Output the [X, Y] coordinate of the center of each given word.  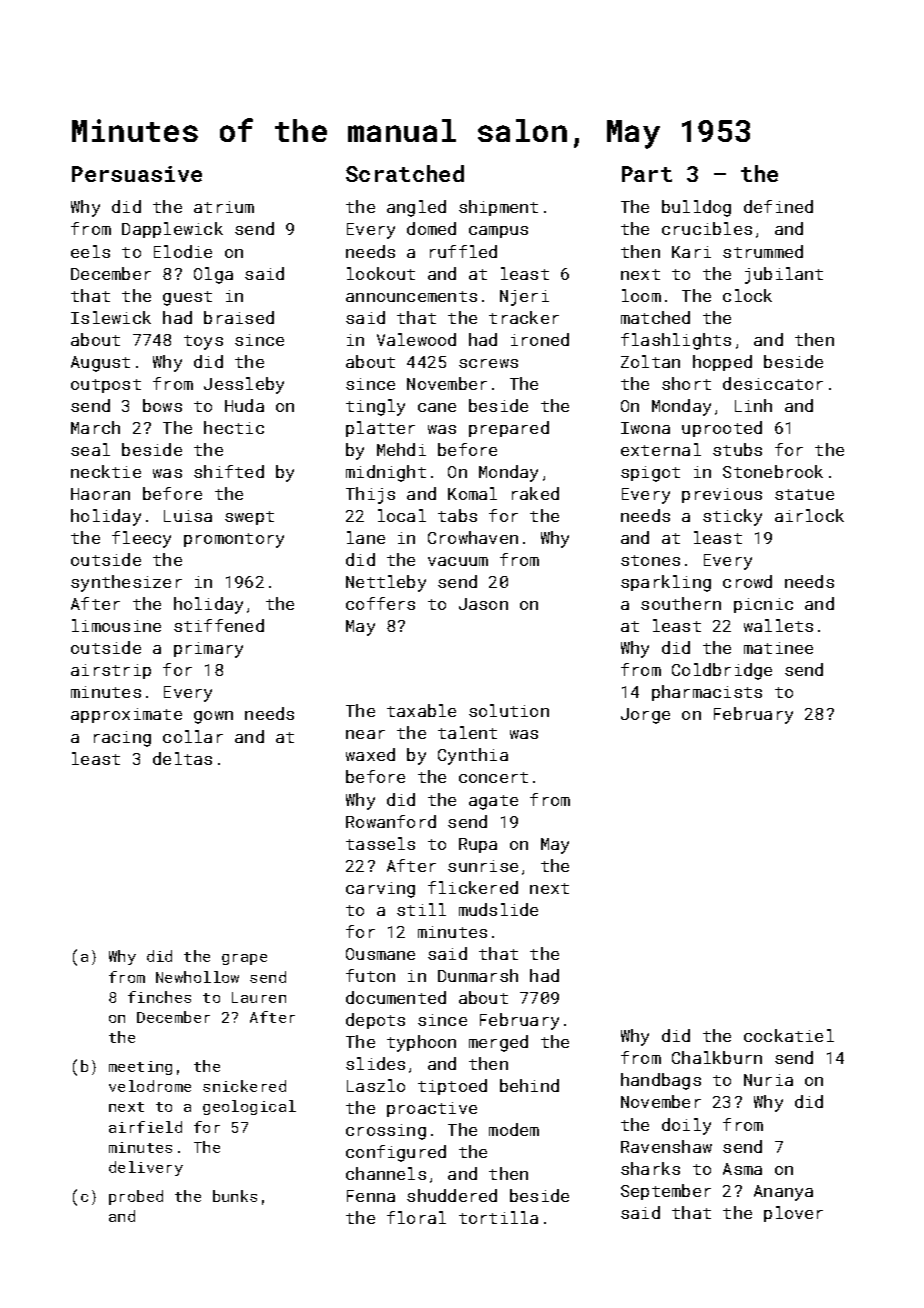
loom [641, 295]
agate [493, 802]
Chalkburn [717, 1057]
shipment [498, 208]
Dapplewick [172, 230]
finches [159, 997]
